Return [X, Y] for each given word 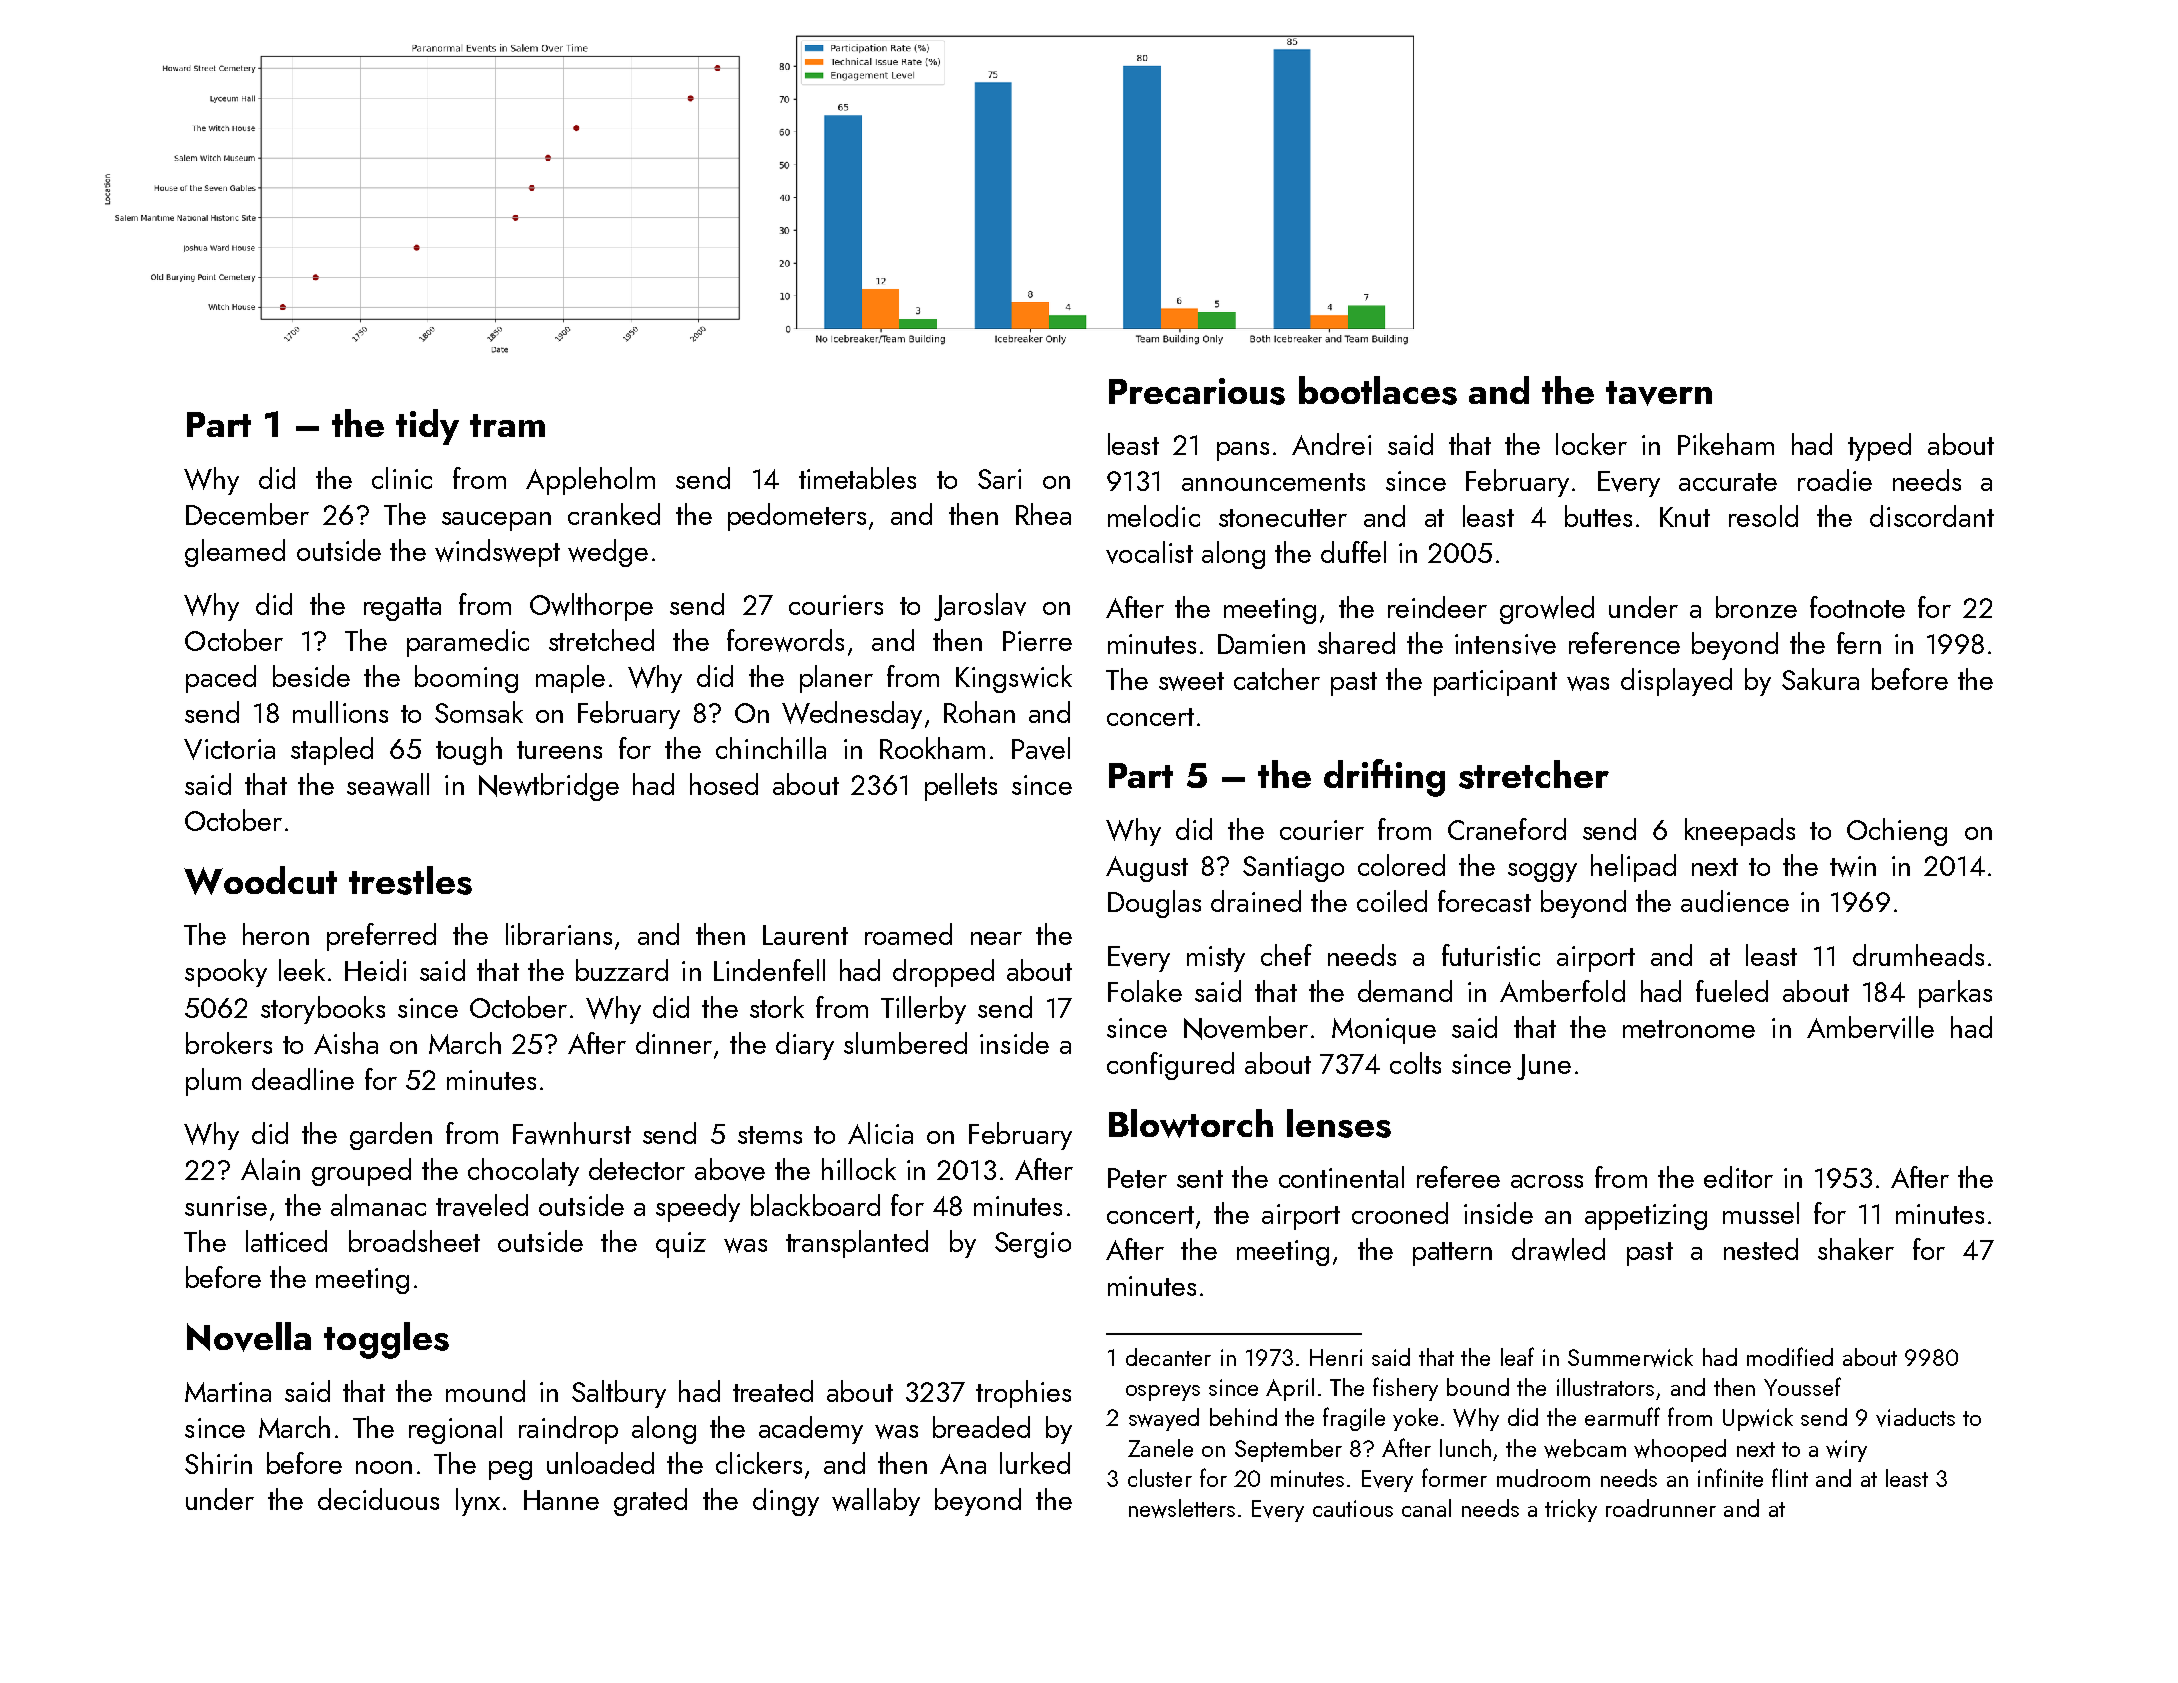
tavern [1659, 393]
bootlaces [1378, 390]
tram [507, 425]
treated [773, 1391]
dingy [786, 1502]
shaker [1856, 1249]
